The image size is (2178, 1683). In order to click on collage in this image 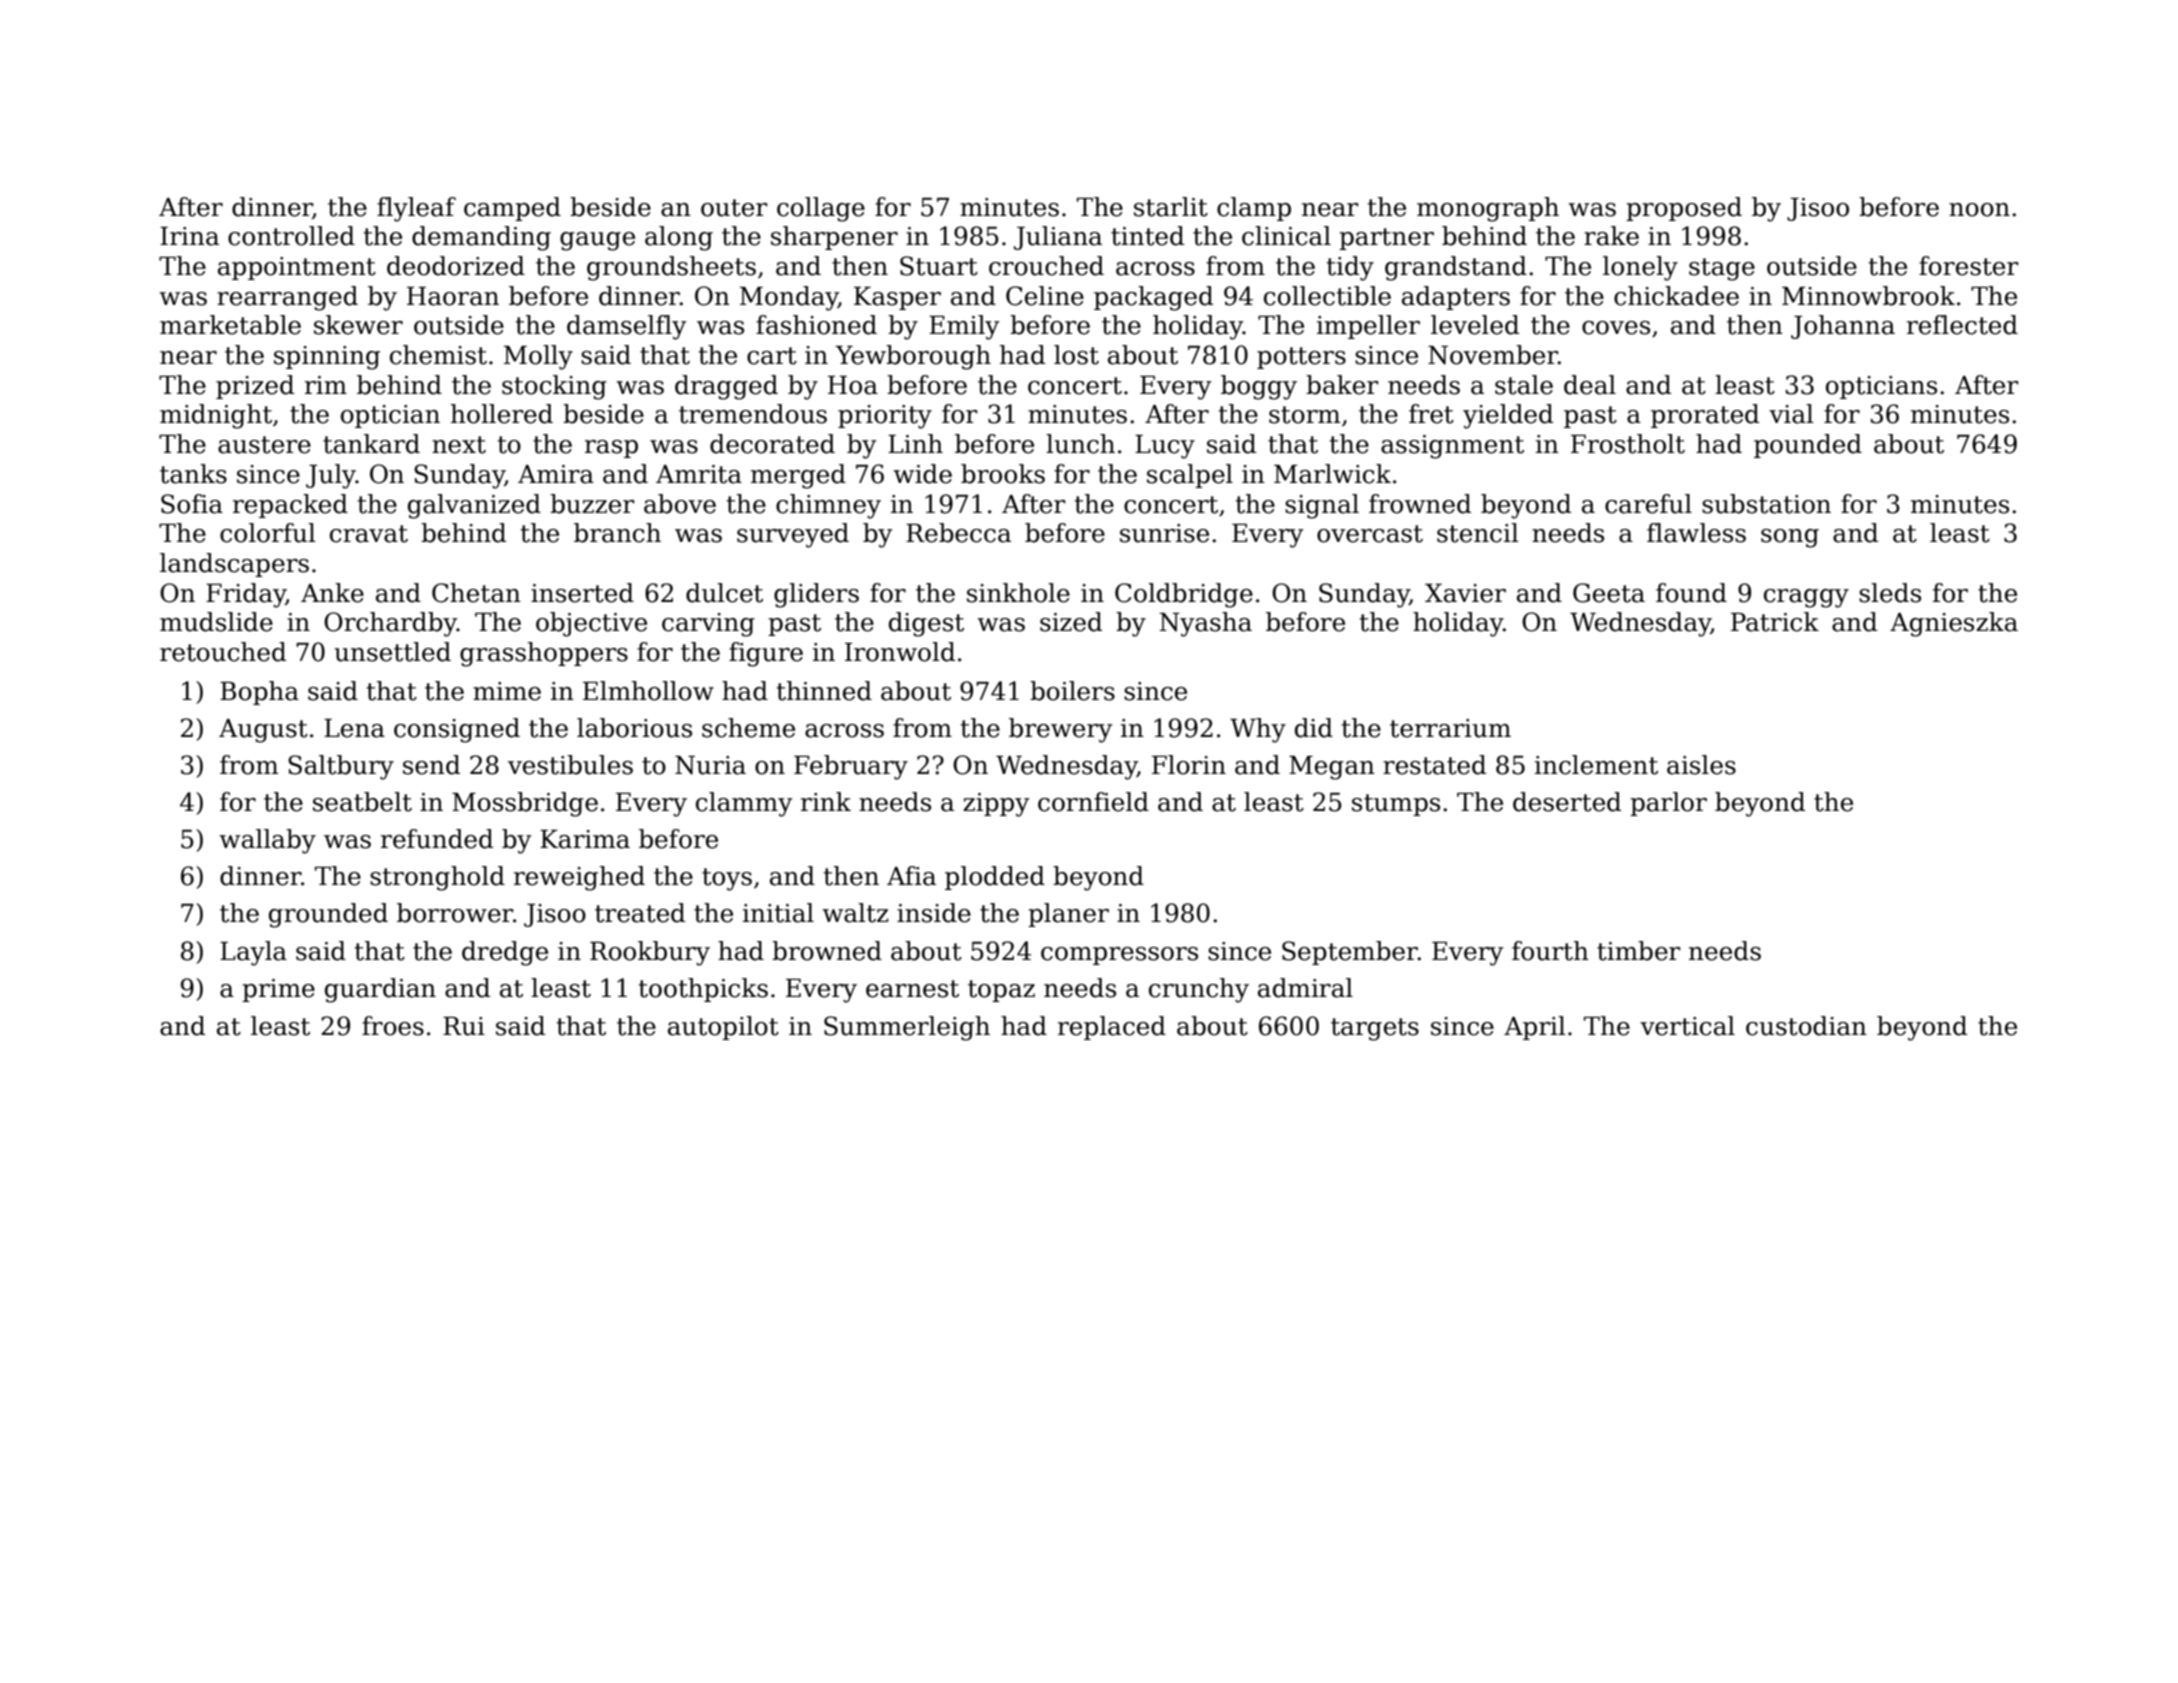, I will do `click(821, 209)`.
